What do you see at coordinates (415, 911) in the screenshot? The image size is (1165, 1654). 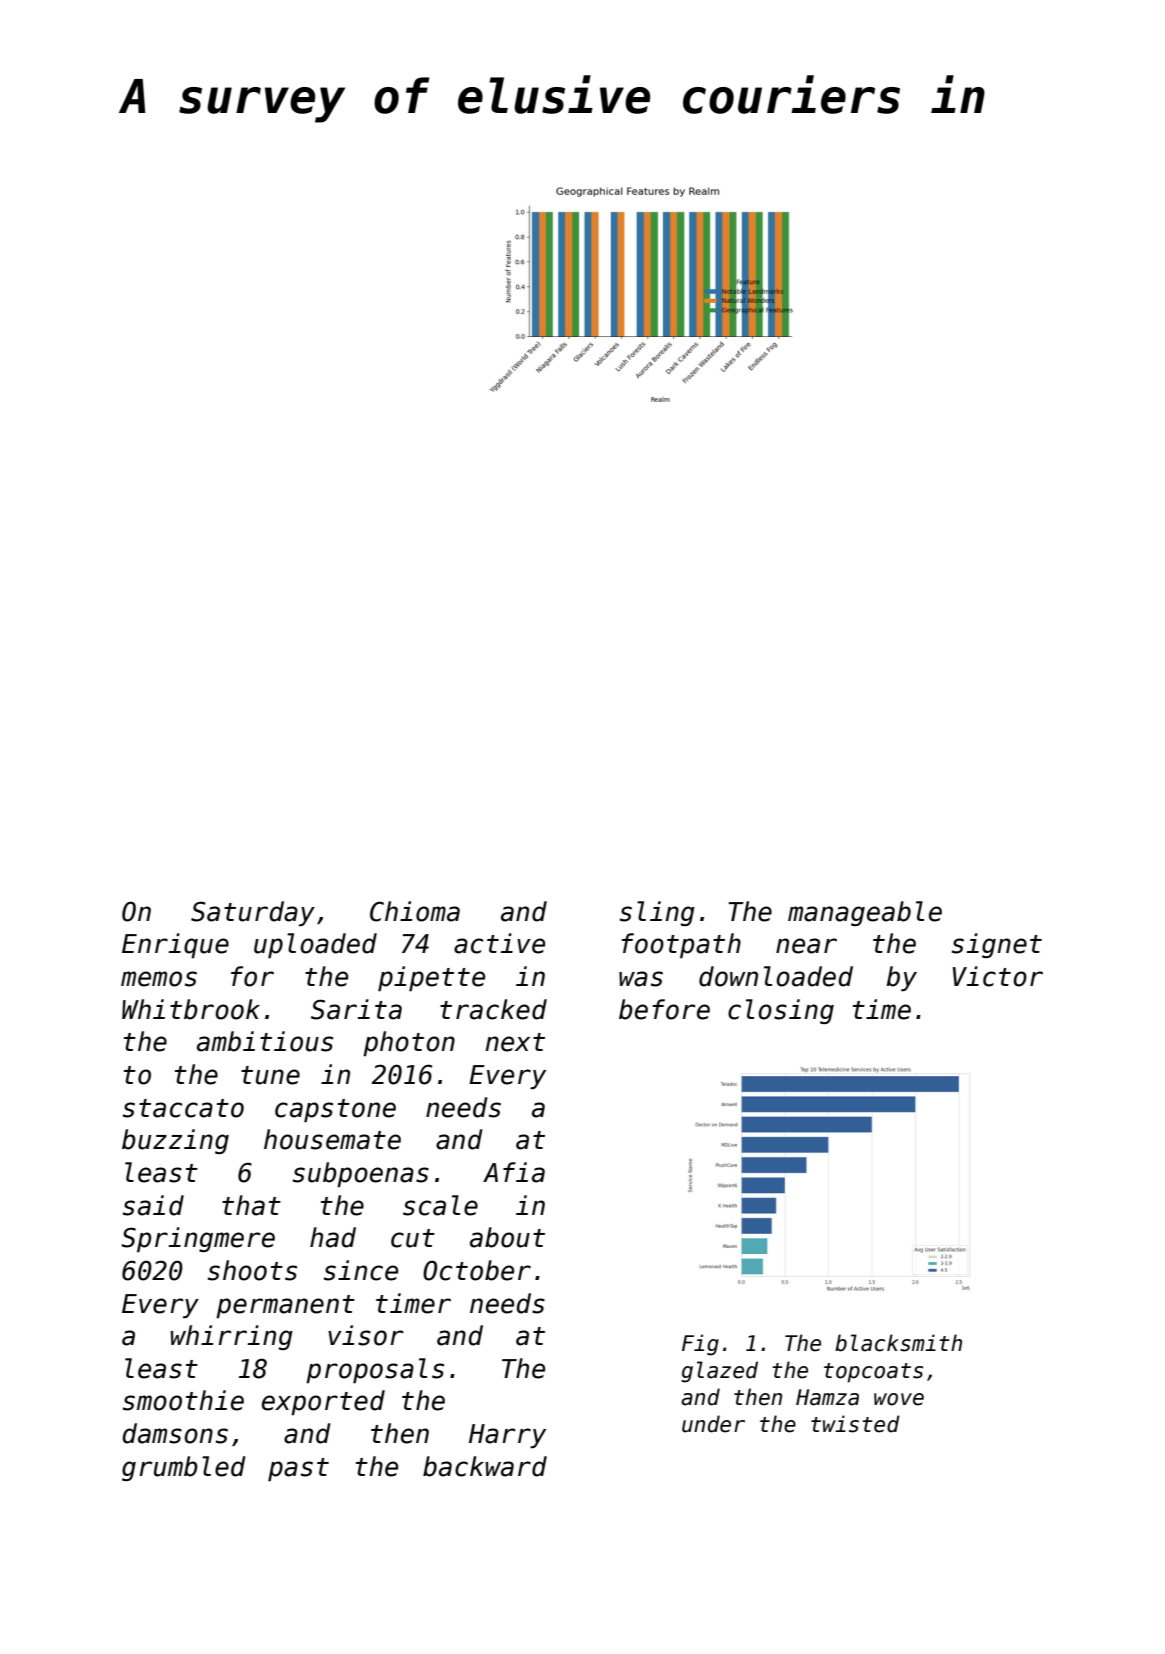 I see `Chioma` at bounding box center [415, 911].
